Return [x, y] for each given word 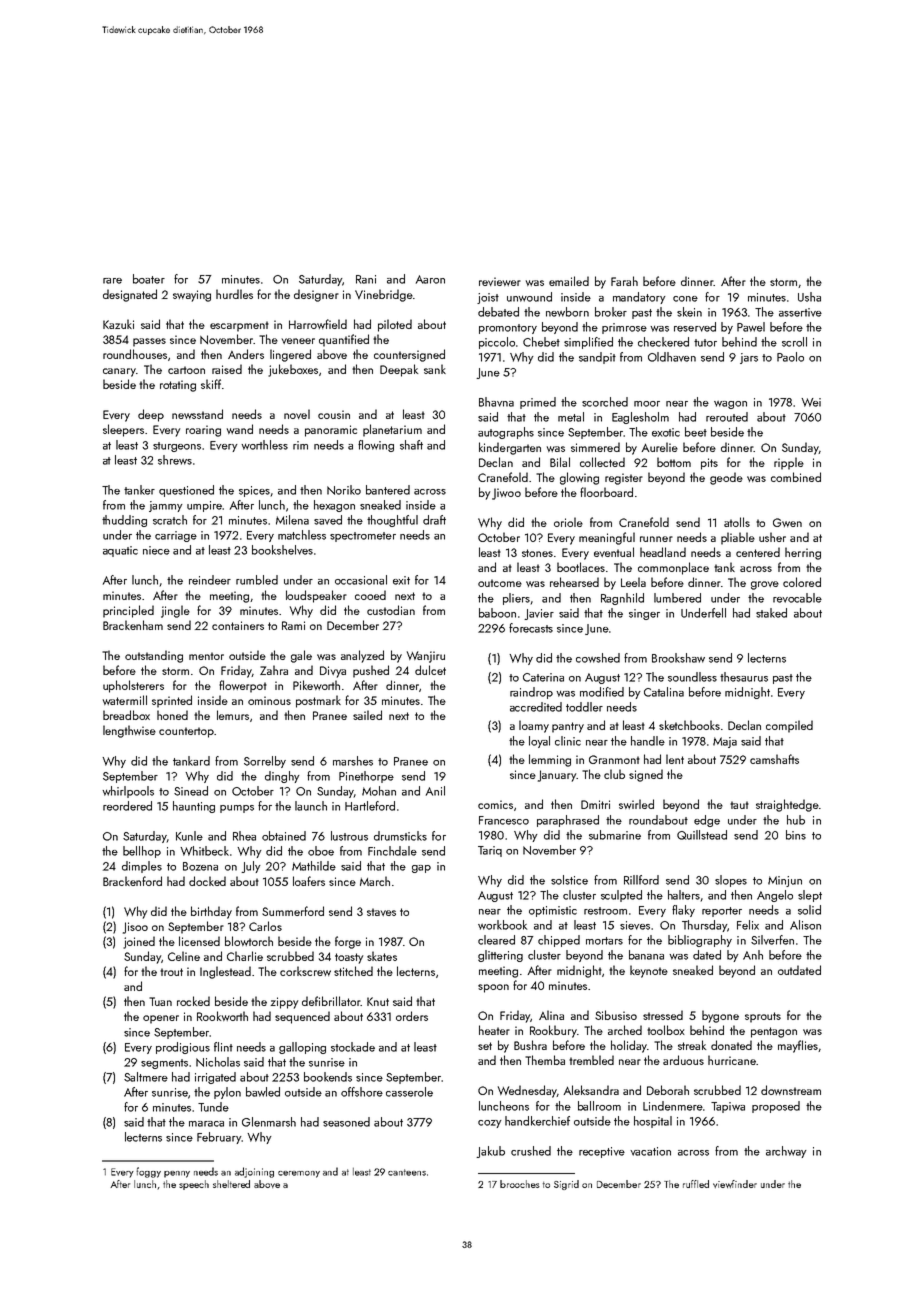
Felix [748, 925]
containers [238, 625]
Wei [811, 402]
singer [644, 614]
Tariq [490, 851]
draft [434, 520]
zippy [284, 1003]
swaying [192, 296]
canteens [407, 1172]
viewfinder [735, 1184]
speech [194, 1185]
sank [435, 369]
